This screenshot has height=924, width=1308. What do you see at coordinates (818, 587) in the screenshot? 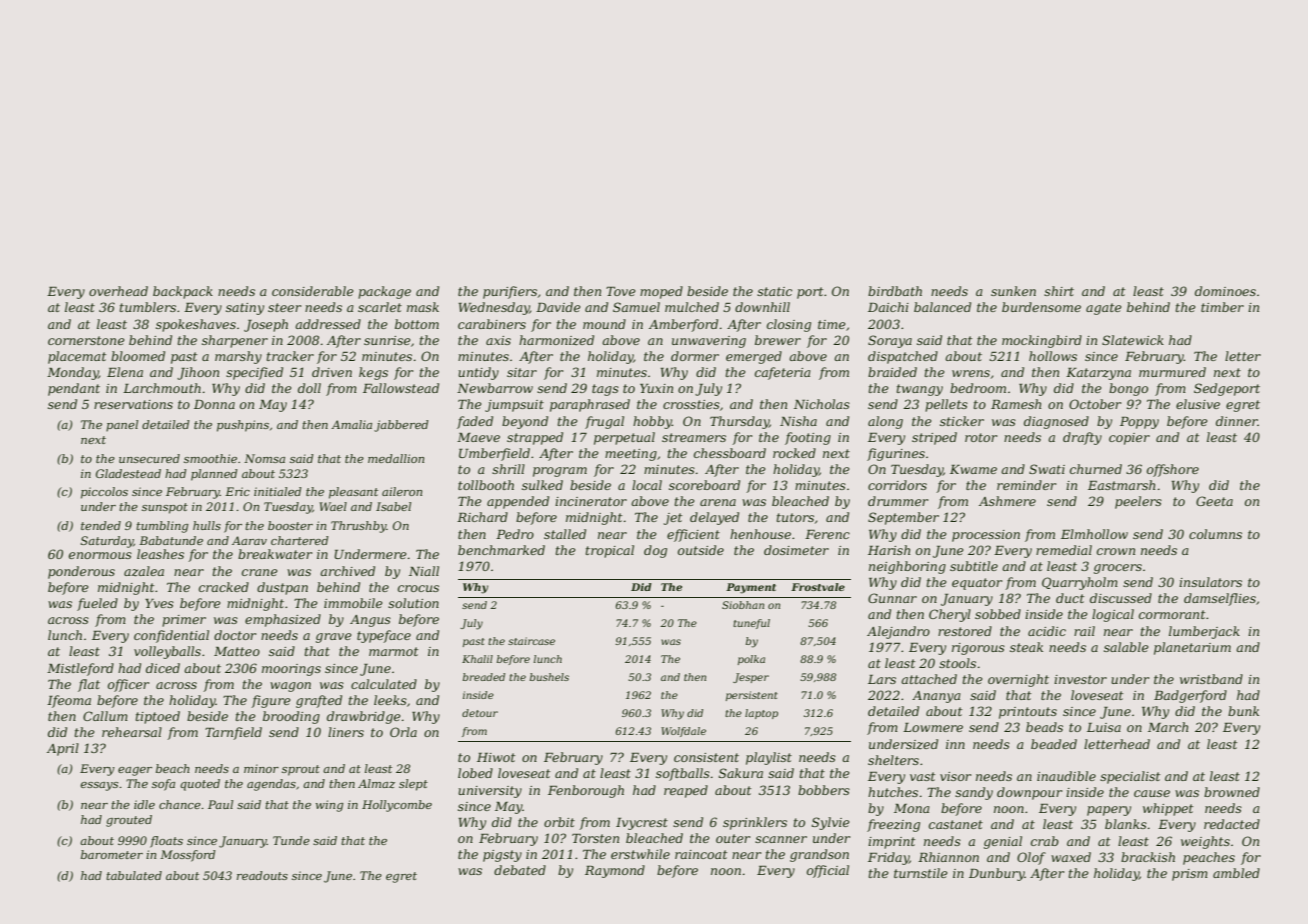
I see `Frostvale` at bounding box center [818, 587].
